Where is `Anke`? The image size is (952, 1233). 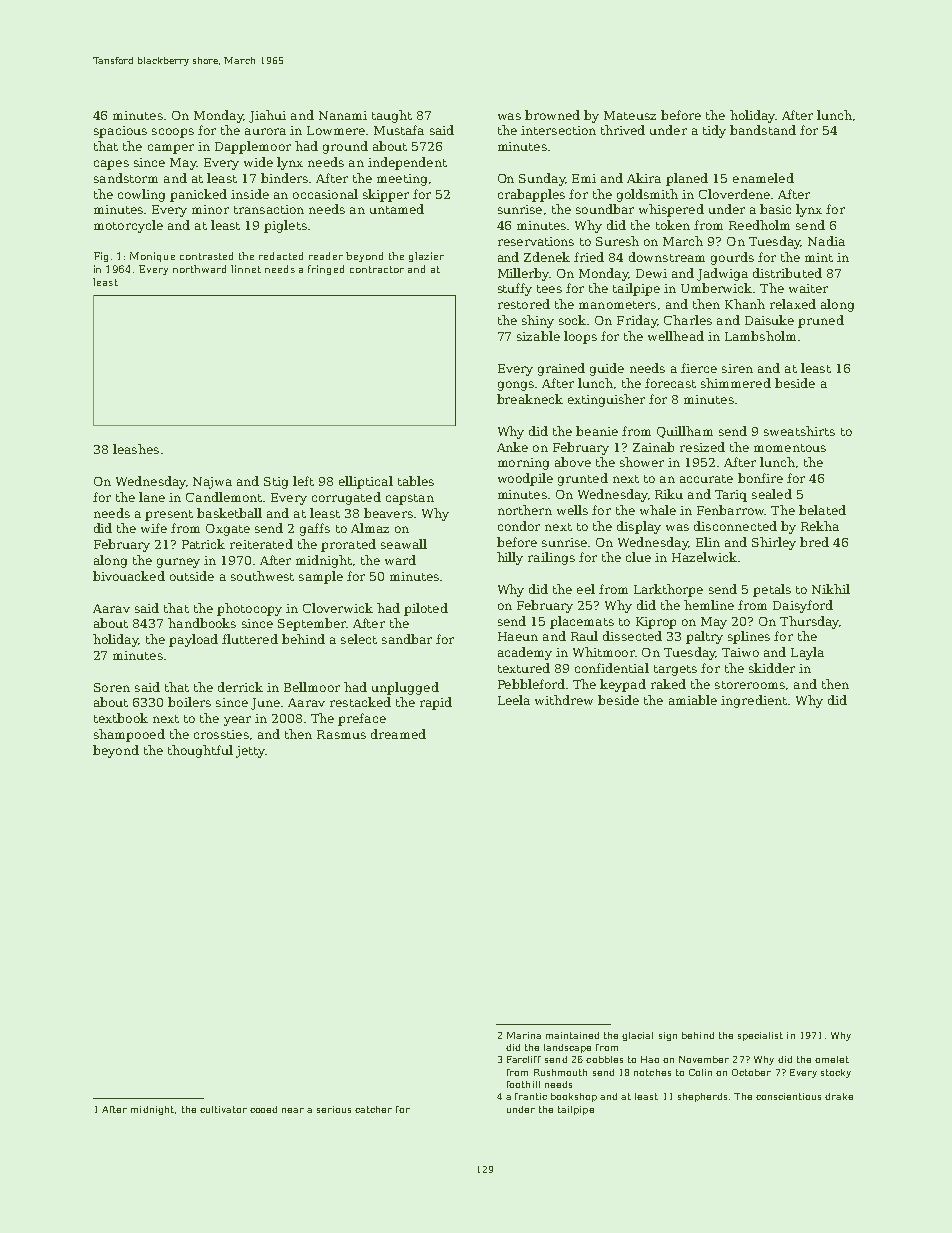 Anke is located at coordinates (512, 447).
